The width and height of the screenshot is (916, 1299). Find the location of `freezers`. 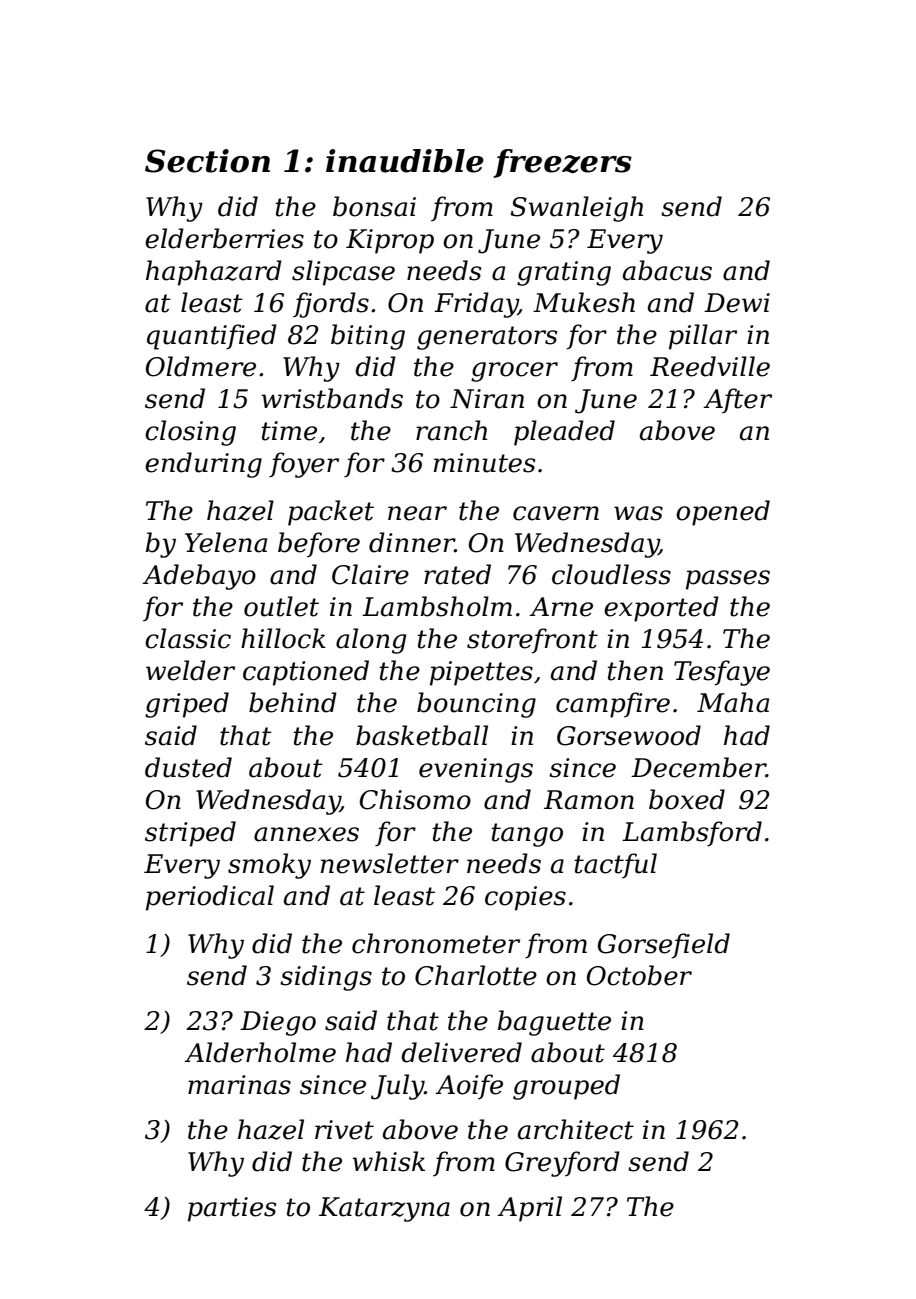

freezers is located at coordinates (562, 163).
